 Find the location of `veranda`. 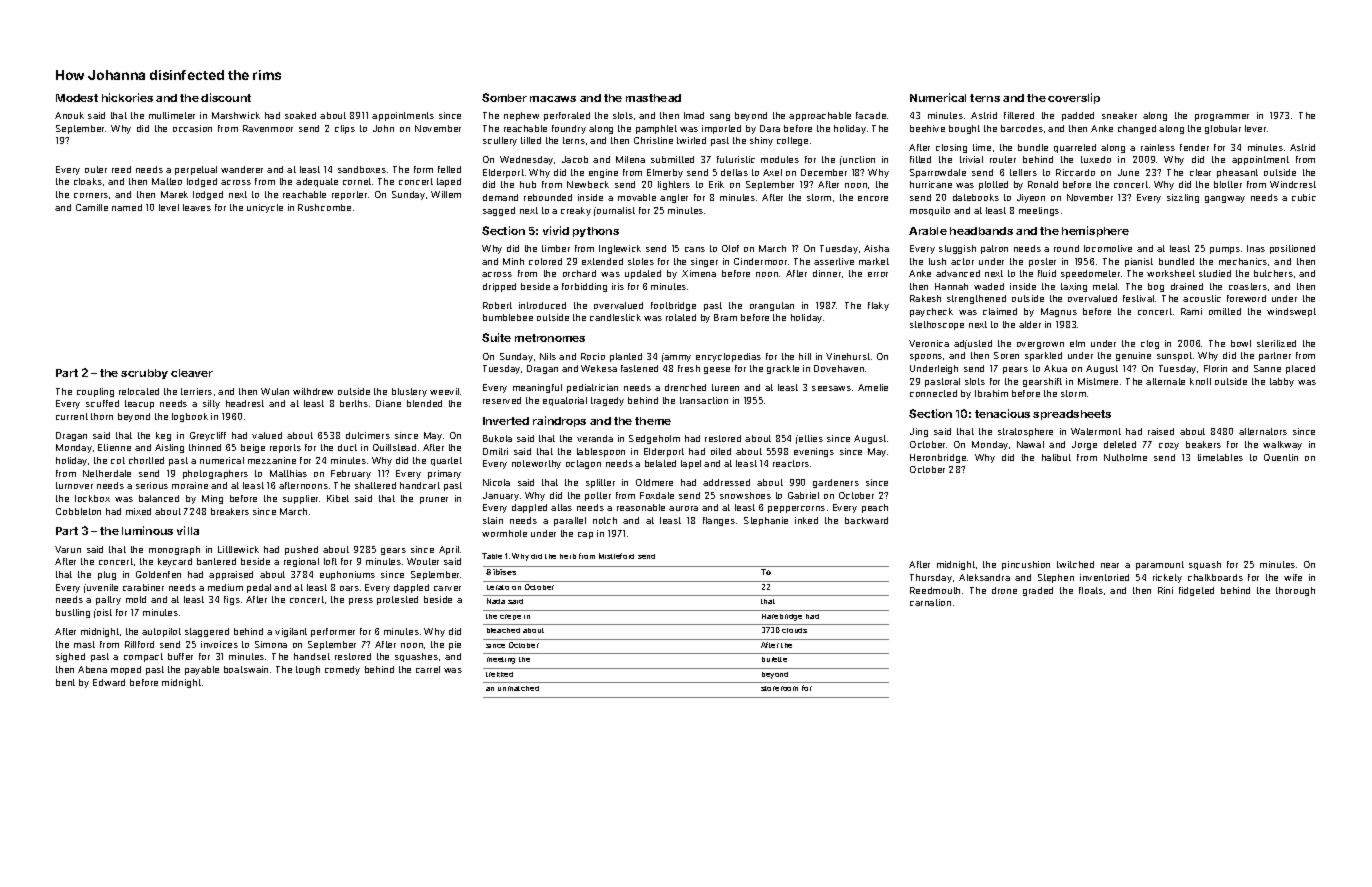

veranda is located at coordinates (595, 438).
